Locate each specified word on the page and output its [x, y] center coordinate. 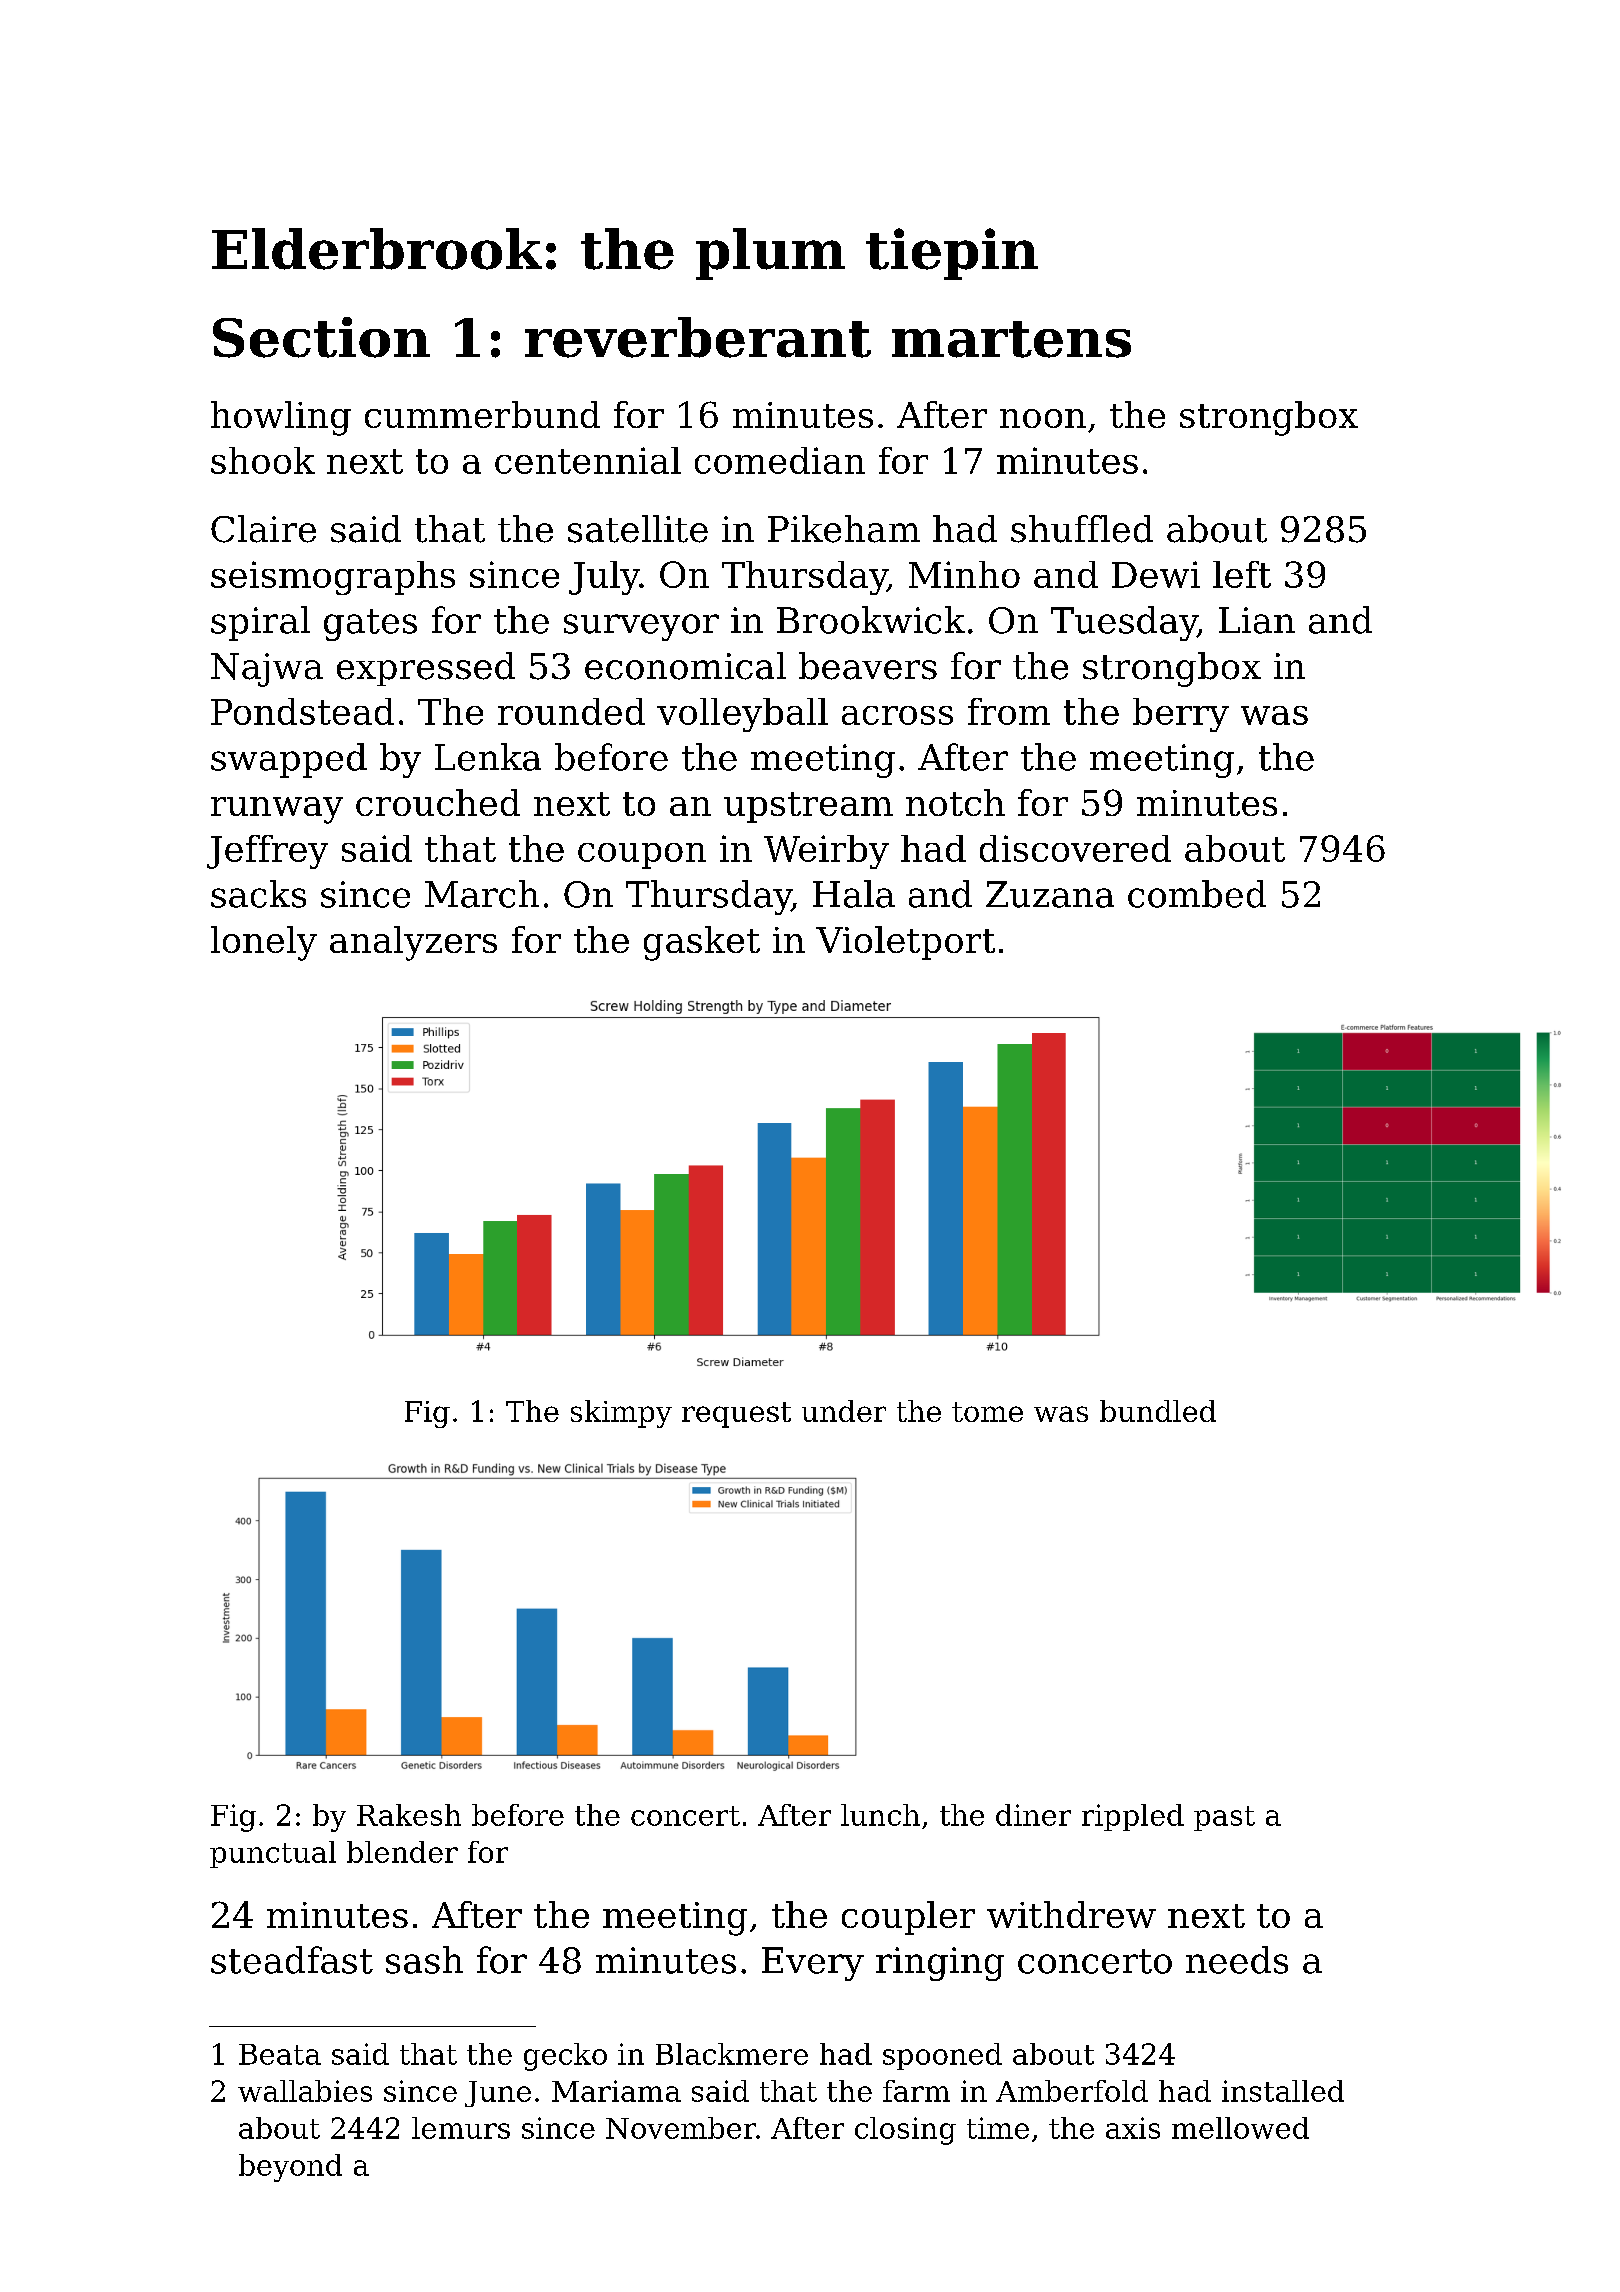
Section [321, 337]
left [1242, 574]
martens [1011, 339]
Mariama [616, 2091]
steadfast [292, 1960]
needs [1237, 1960]
